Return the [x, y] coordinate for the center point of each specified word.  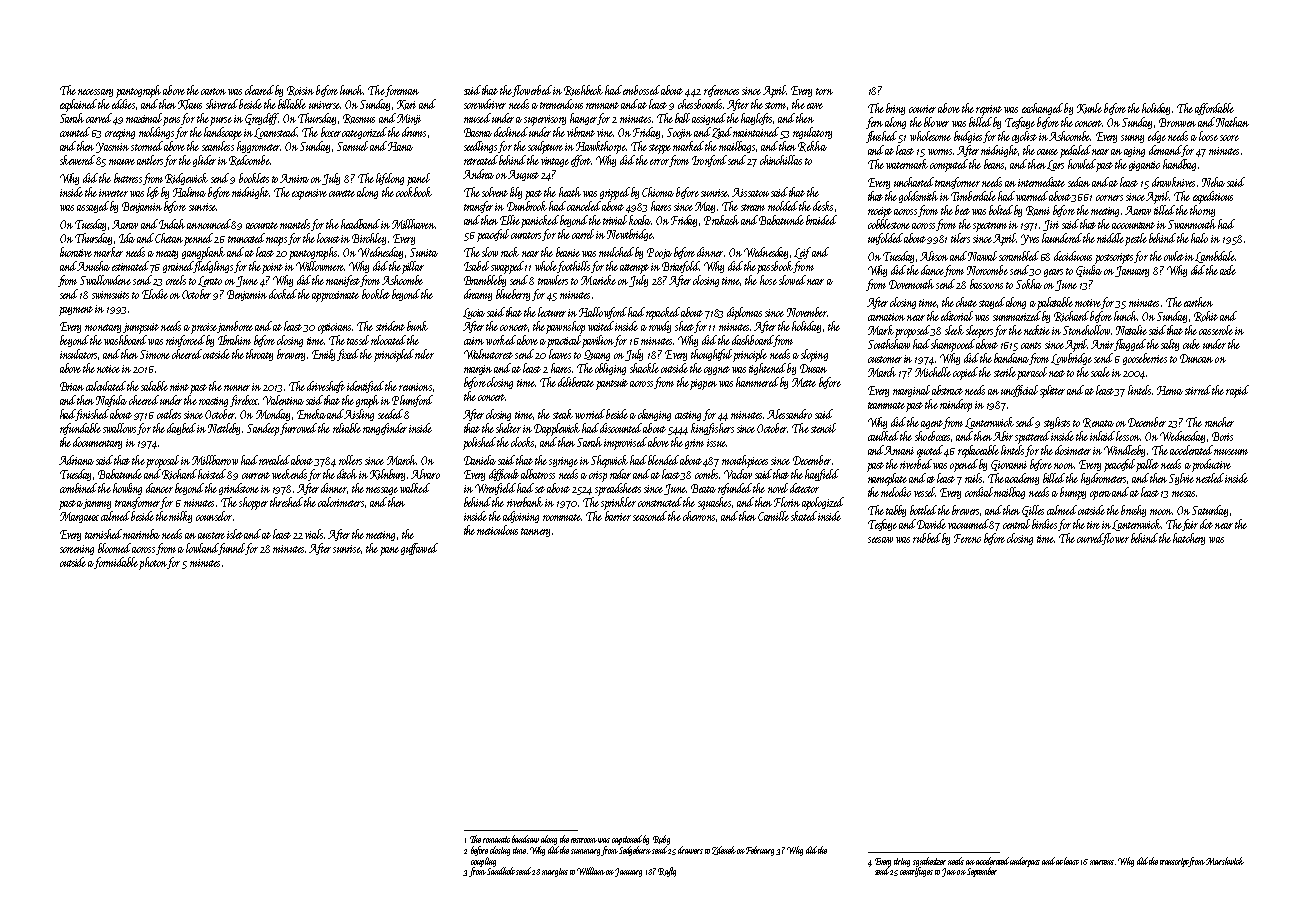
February [760, 851]
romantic [496, 839]
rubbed [927, 538]
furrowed [298, 429]
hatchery [1189, 539]
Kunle [1089, 108]
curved [1090, 539]
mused [477, 118]
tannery [535, 532]
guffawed [419, 549]
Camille [773, 516]
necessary [95, 93]
